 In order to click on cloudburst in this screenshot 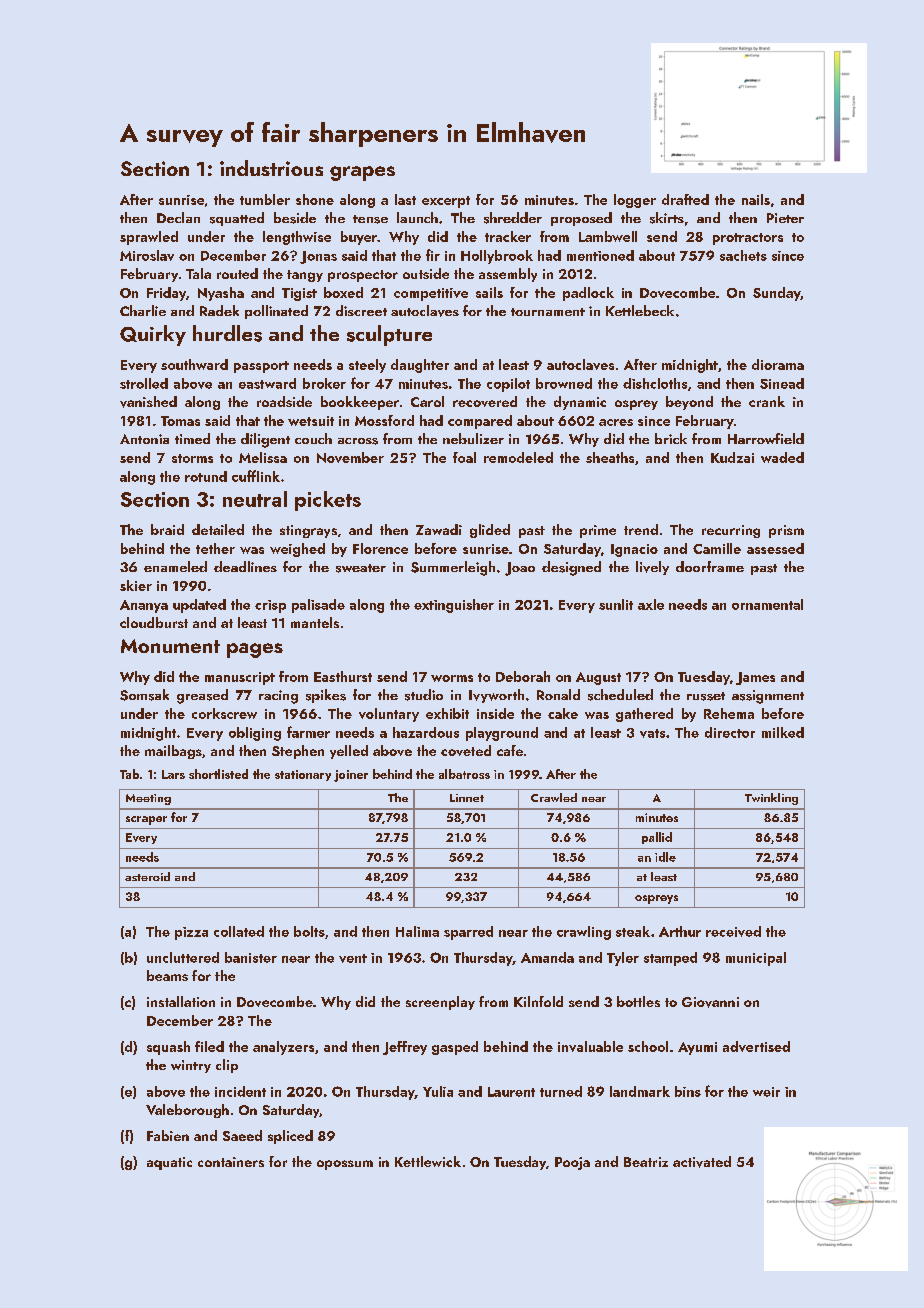, I will do `click(154, 622)`.
